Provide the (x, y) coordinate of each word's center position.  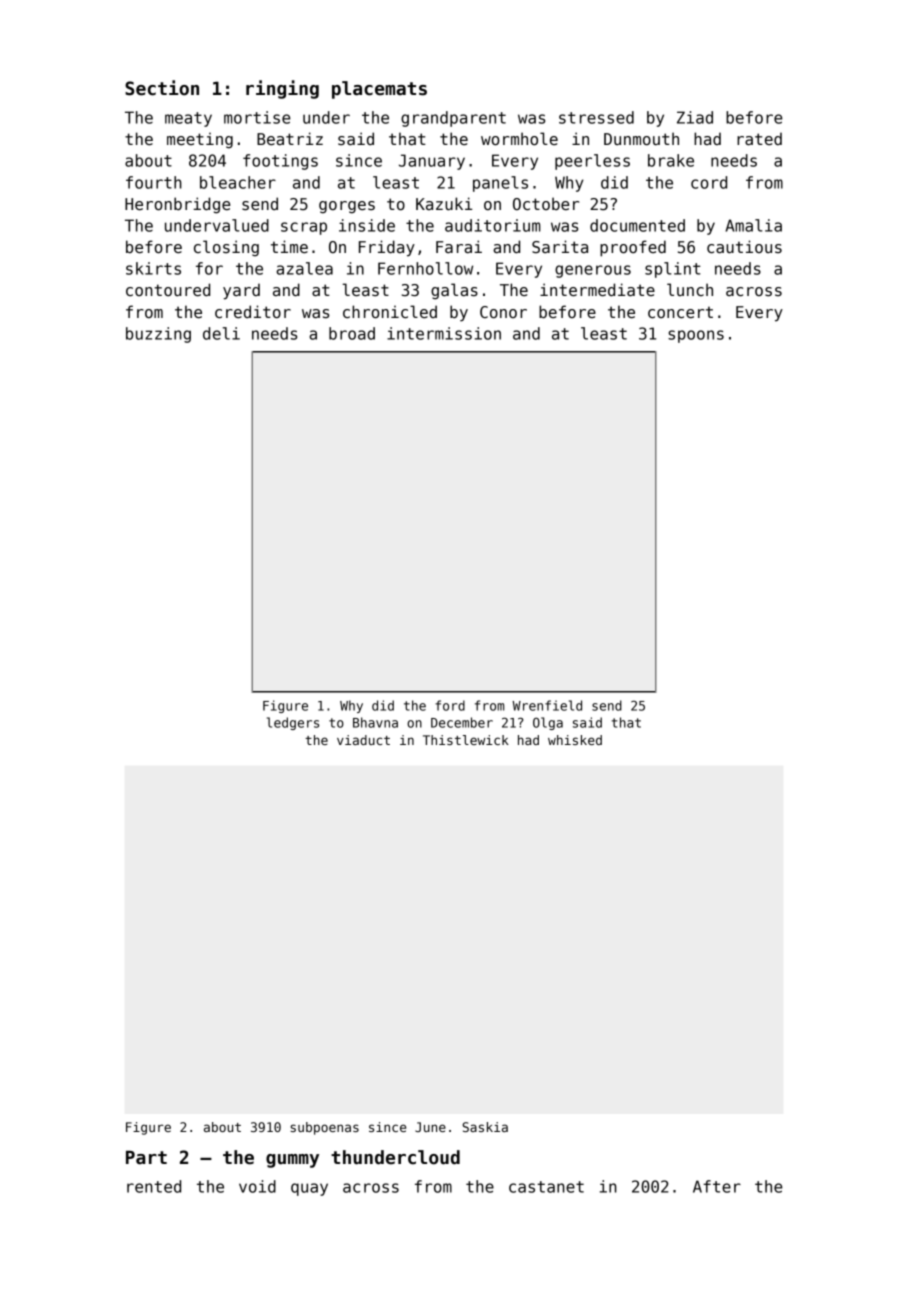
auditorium (493, 225)
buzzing (158, 335)
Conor (503, 312)
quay (309, 1189)
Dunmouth (641, 139)
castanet (546, 1187)
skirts (153, 268)
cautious (744, 247)
